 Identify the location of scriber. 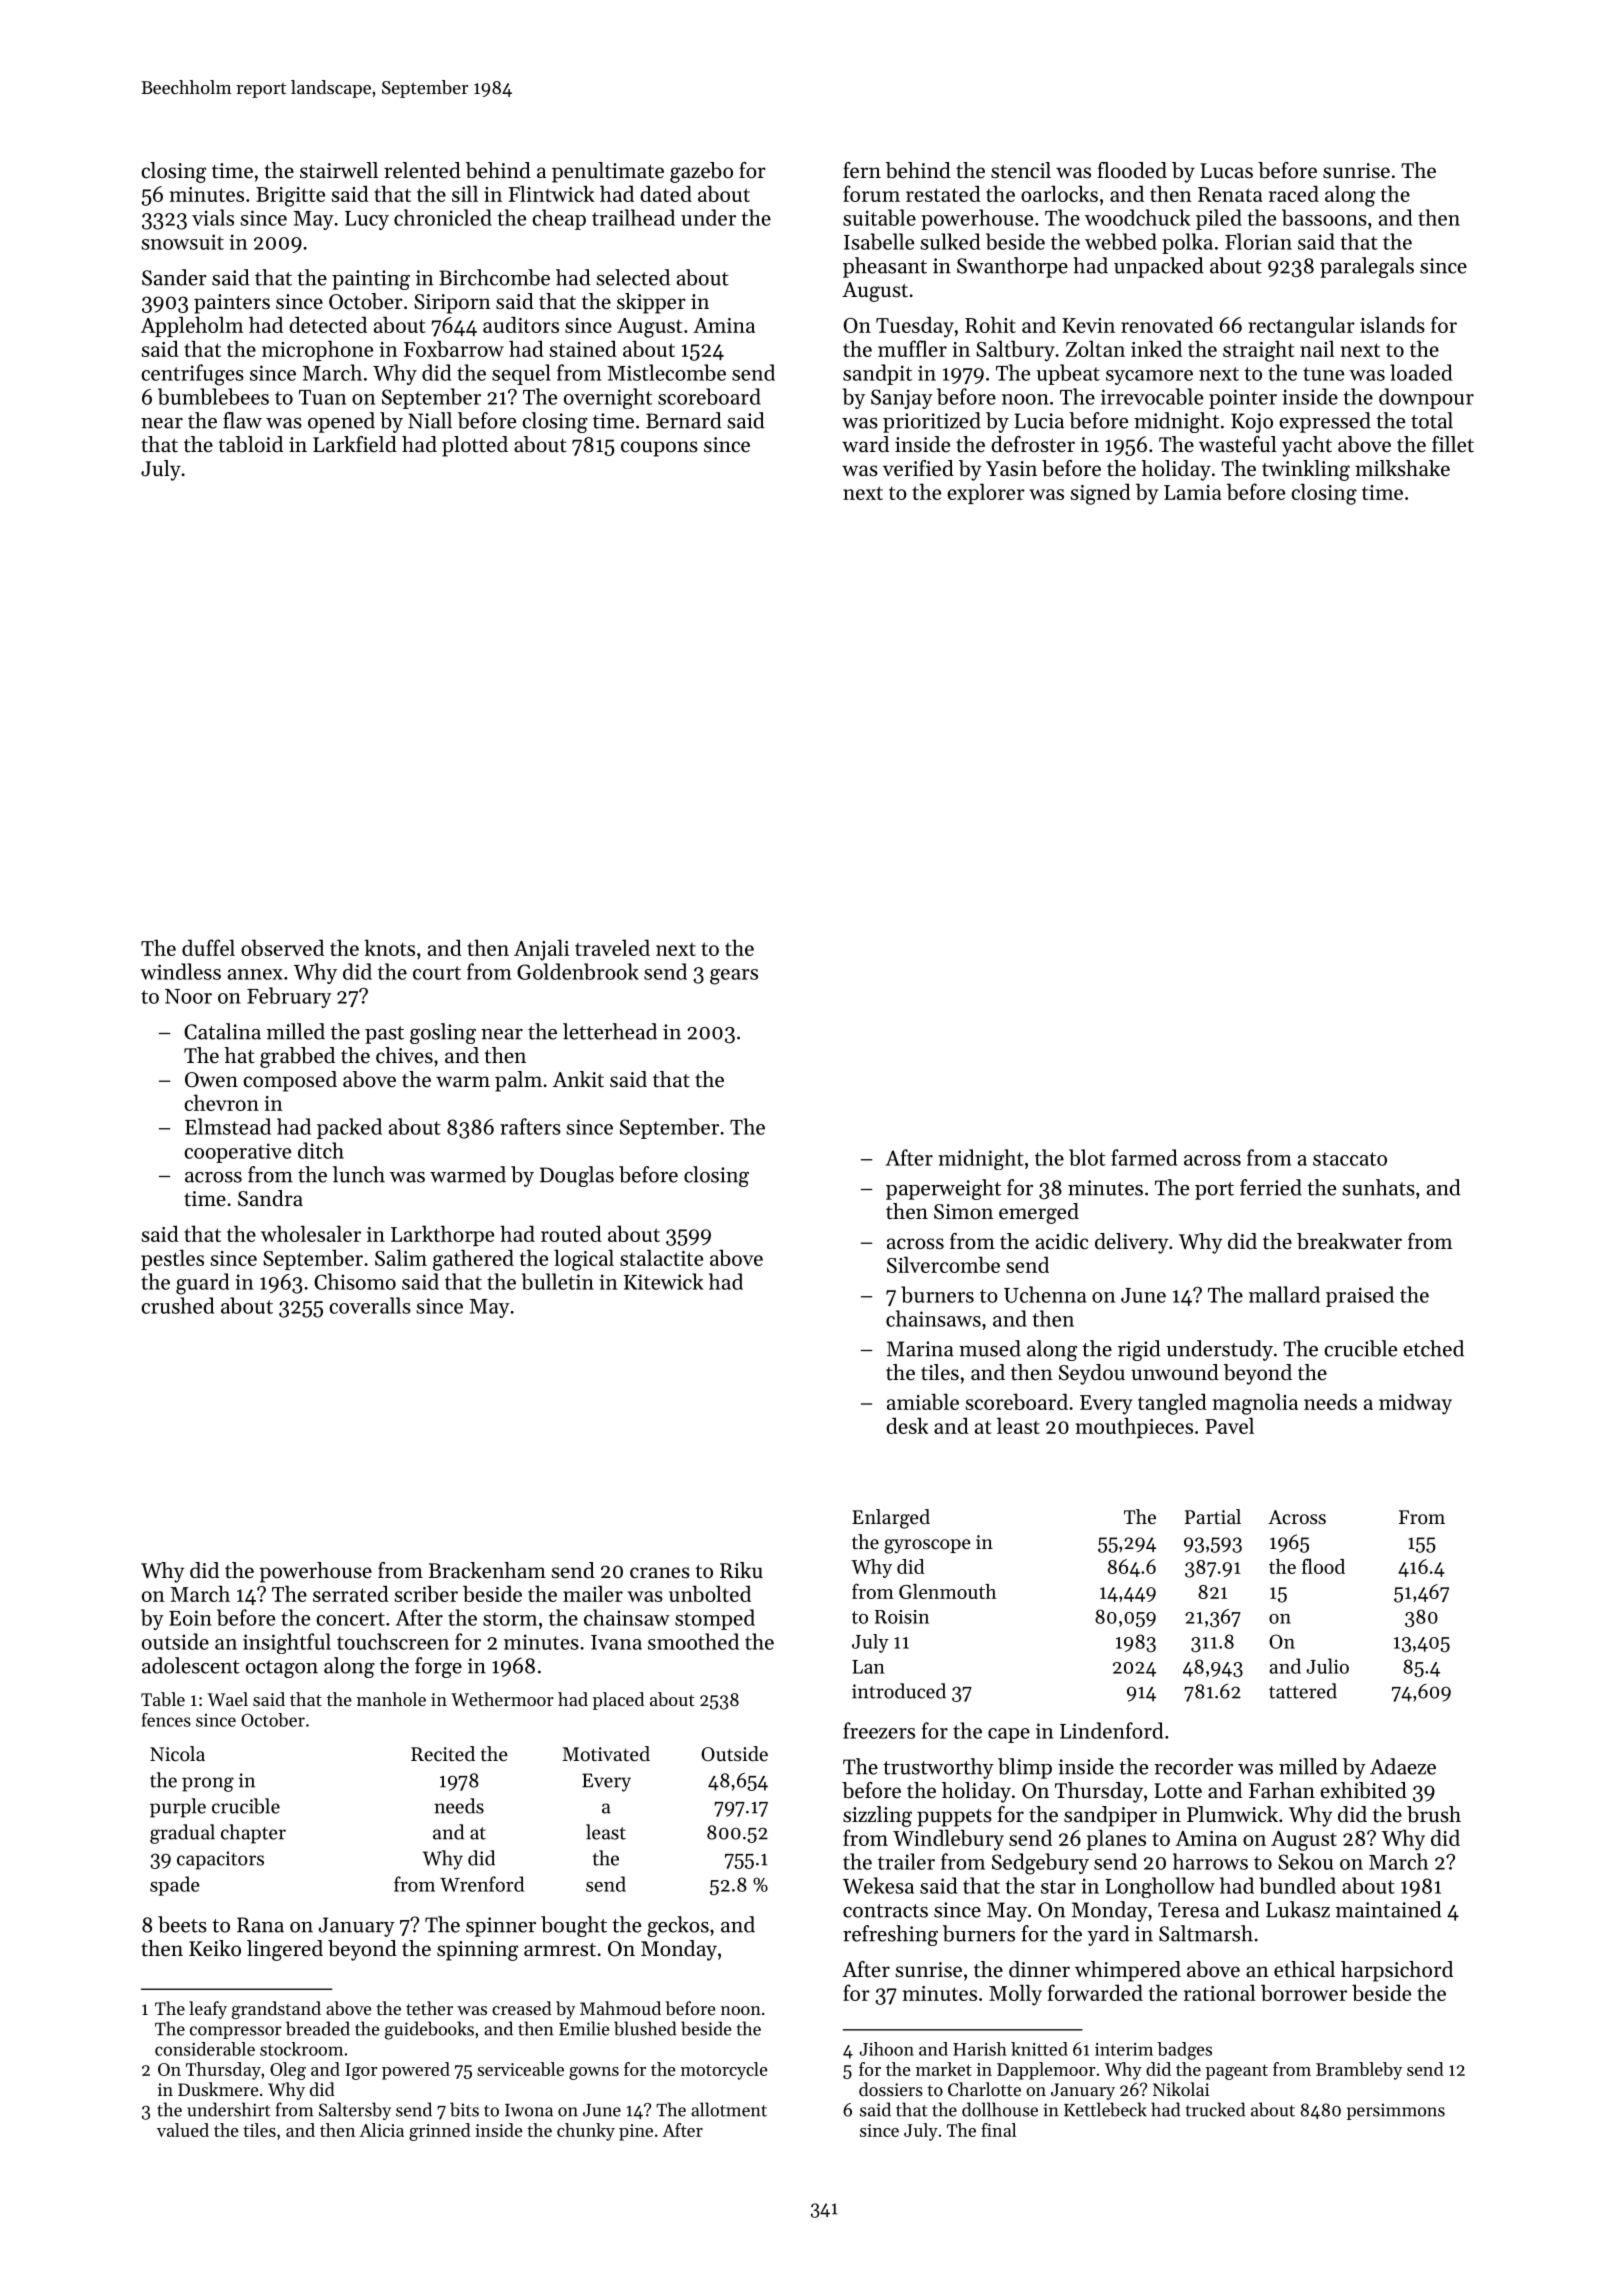
(426, 1593).
